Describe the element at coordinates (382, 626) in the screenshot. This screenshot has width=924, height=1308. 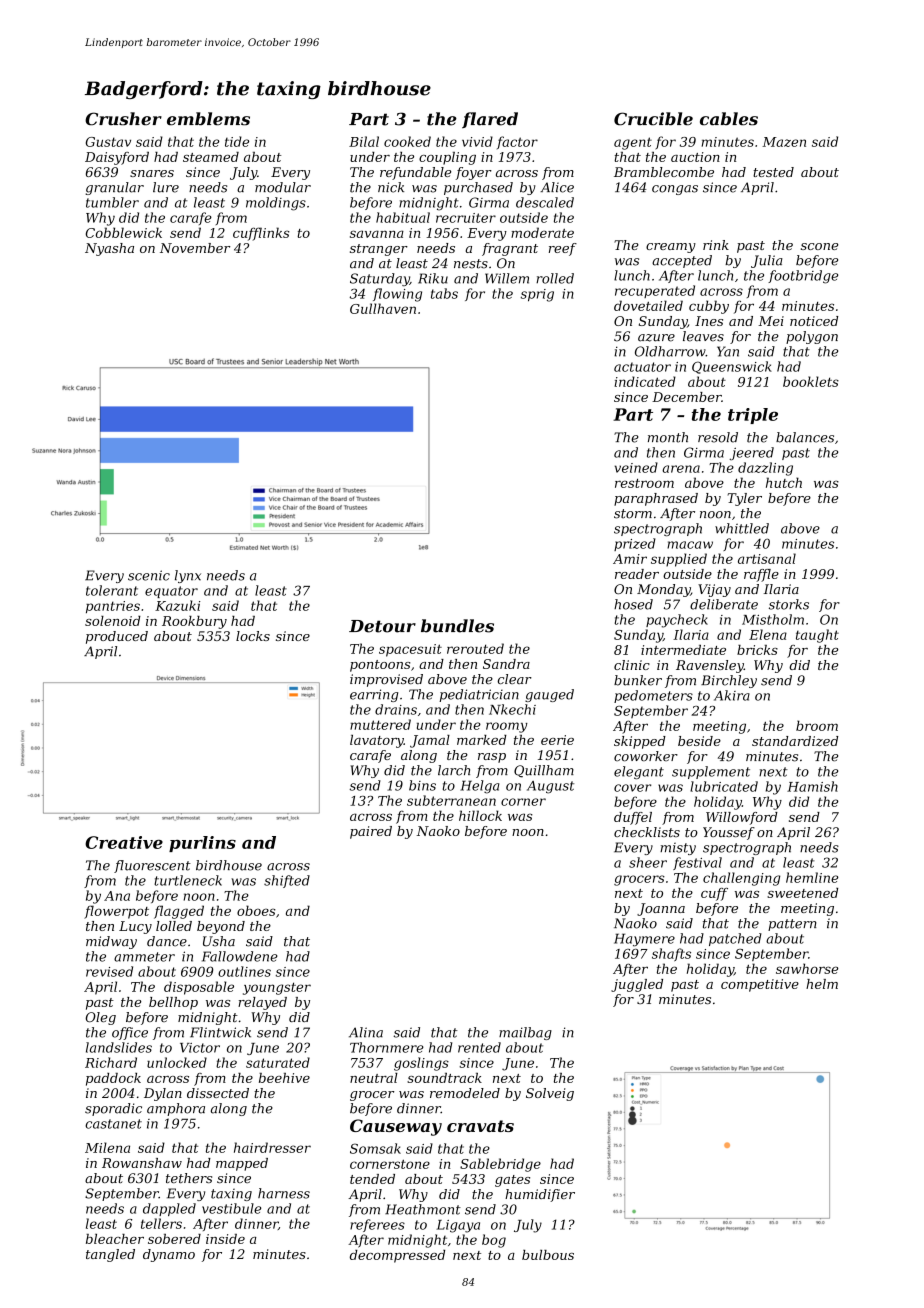
I see `Detour` at that location.
